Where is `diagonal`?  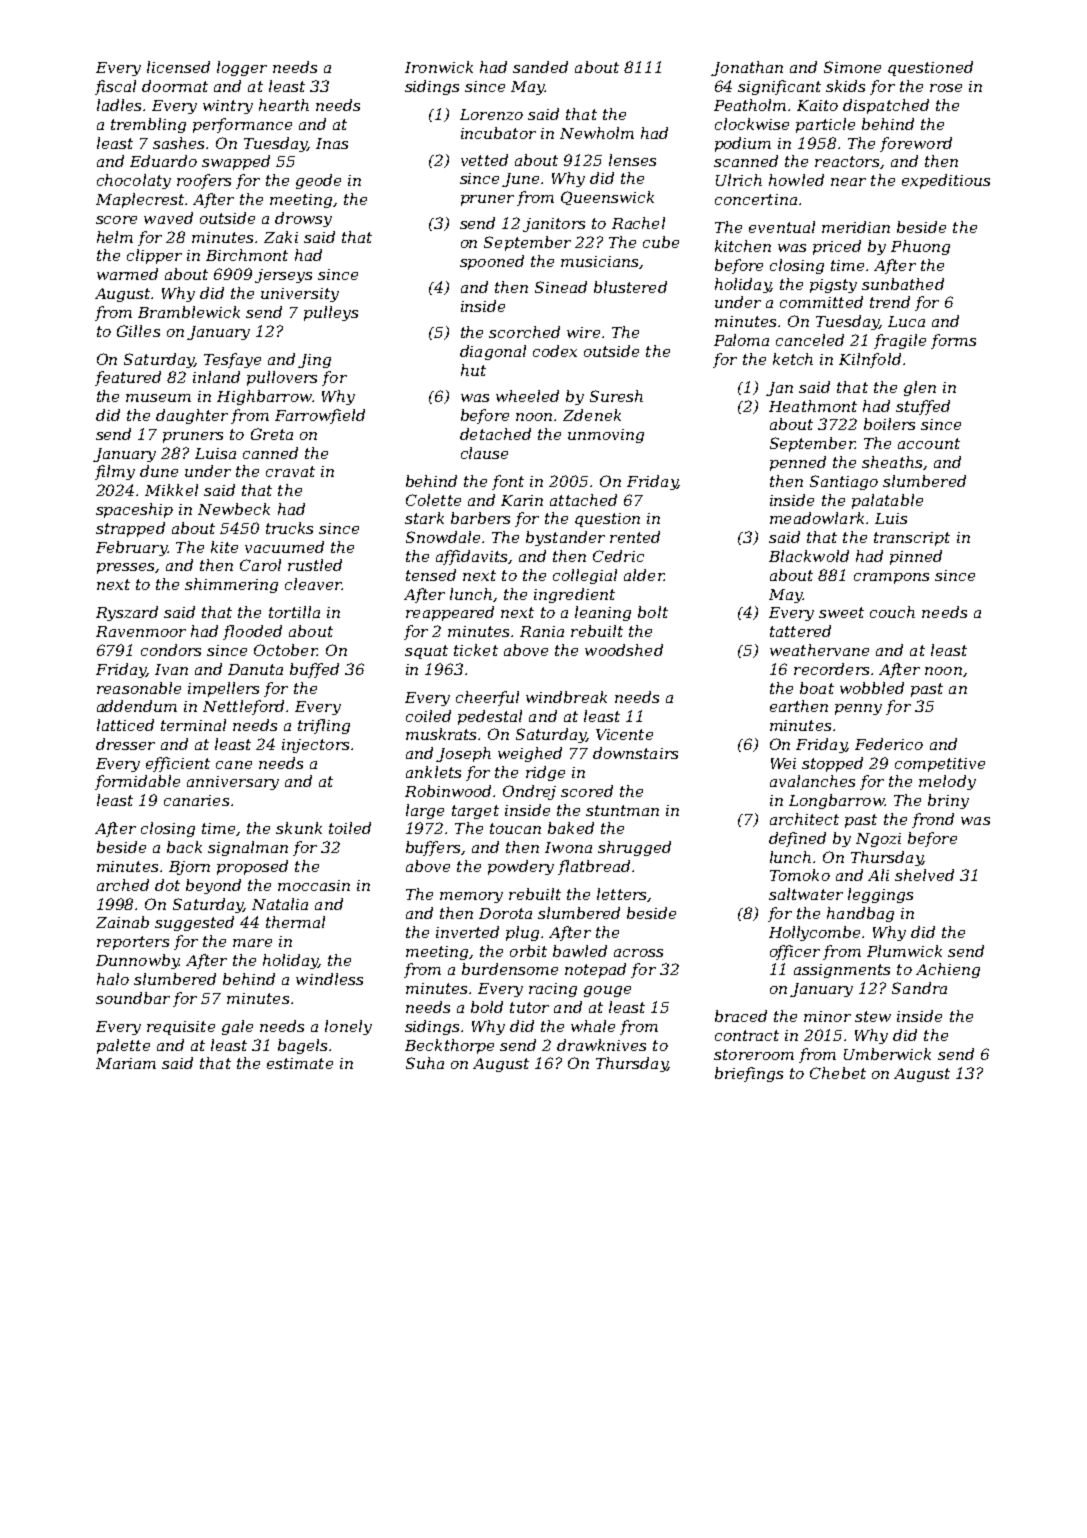 diagonal is located at coordinates (493, 352).
